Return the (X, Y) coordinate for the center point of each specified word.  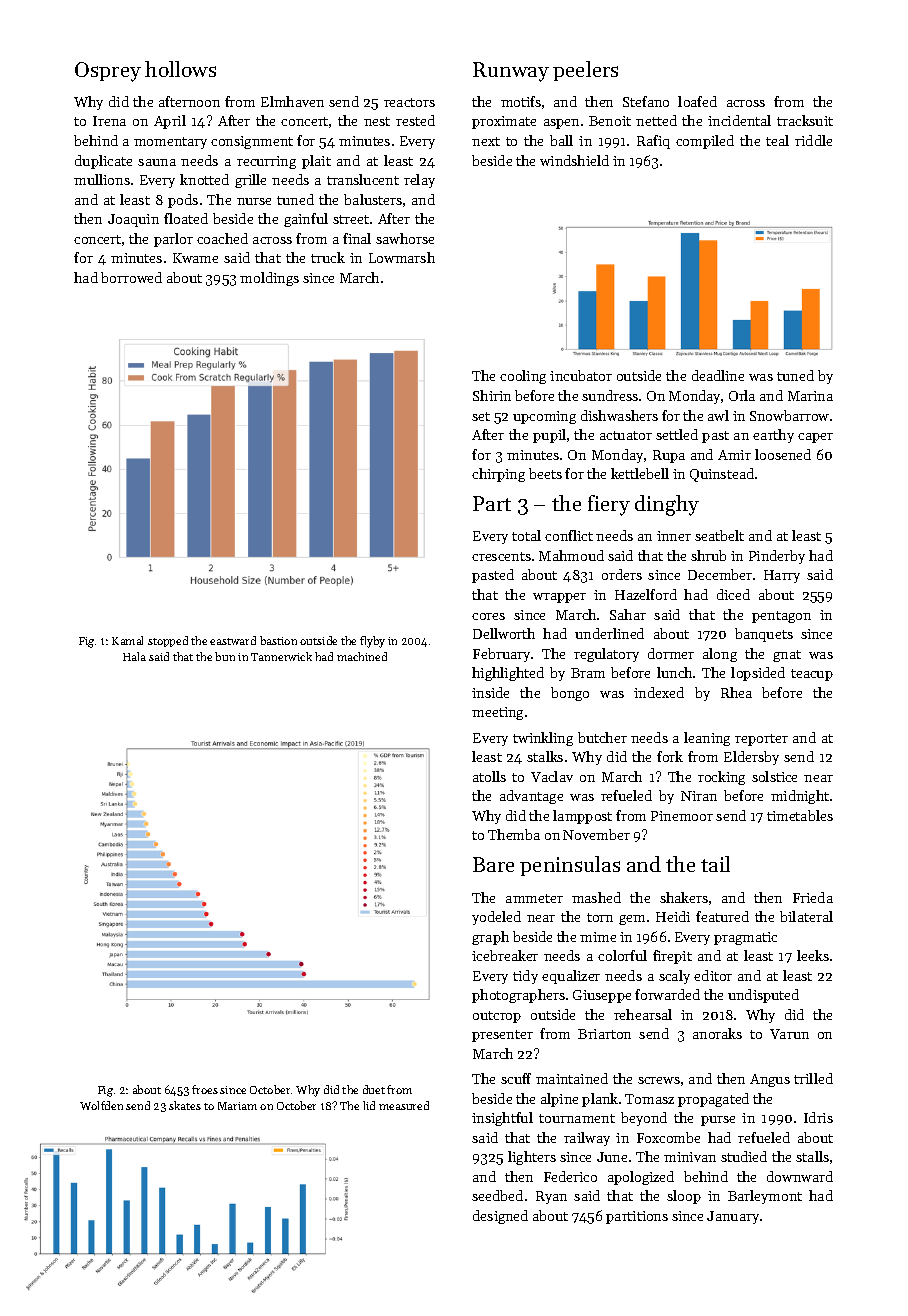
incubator (581, 375)
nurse (254, 201)
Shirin (492, 395)
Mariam (237, 1106)
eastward (233, 640)
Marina (810, 396)
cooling (523, 377)
